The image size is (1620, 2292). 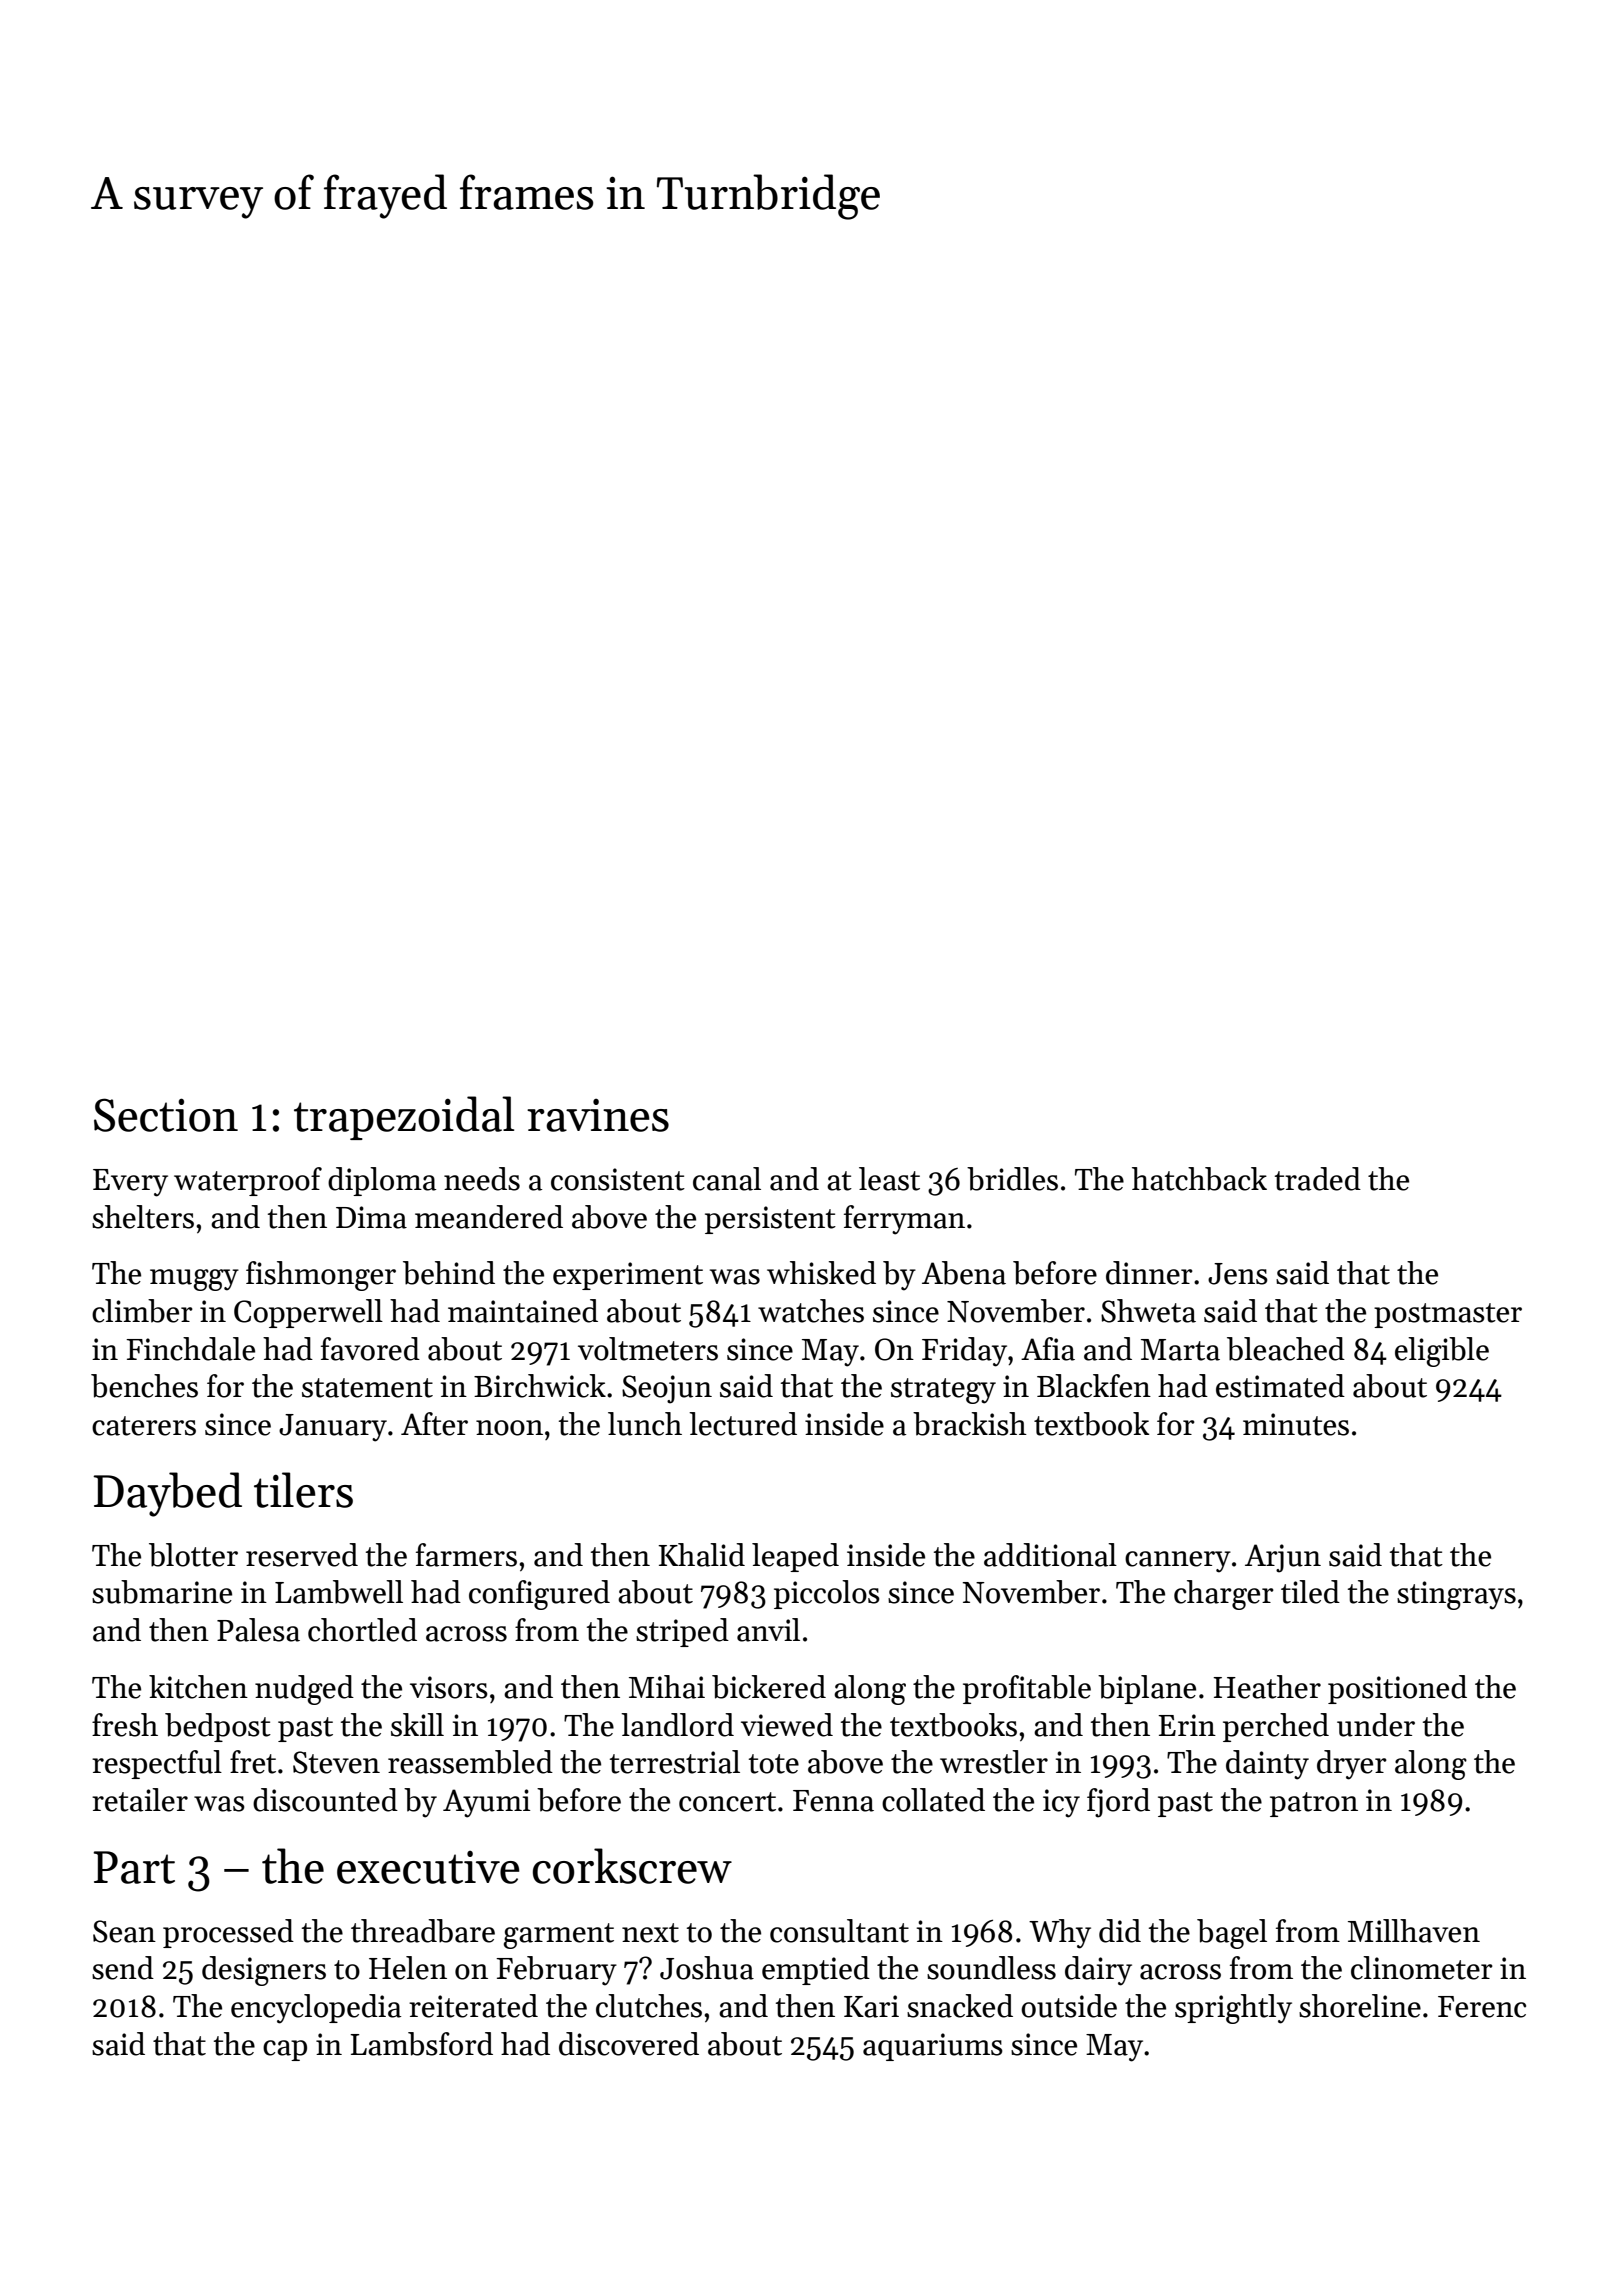 I want to click on tilers, so click(x=303, y=1490).
